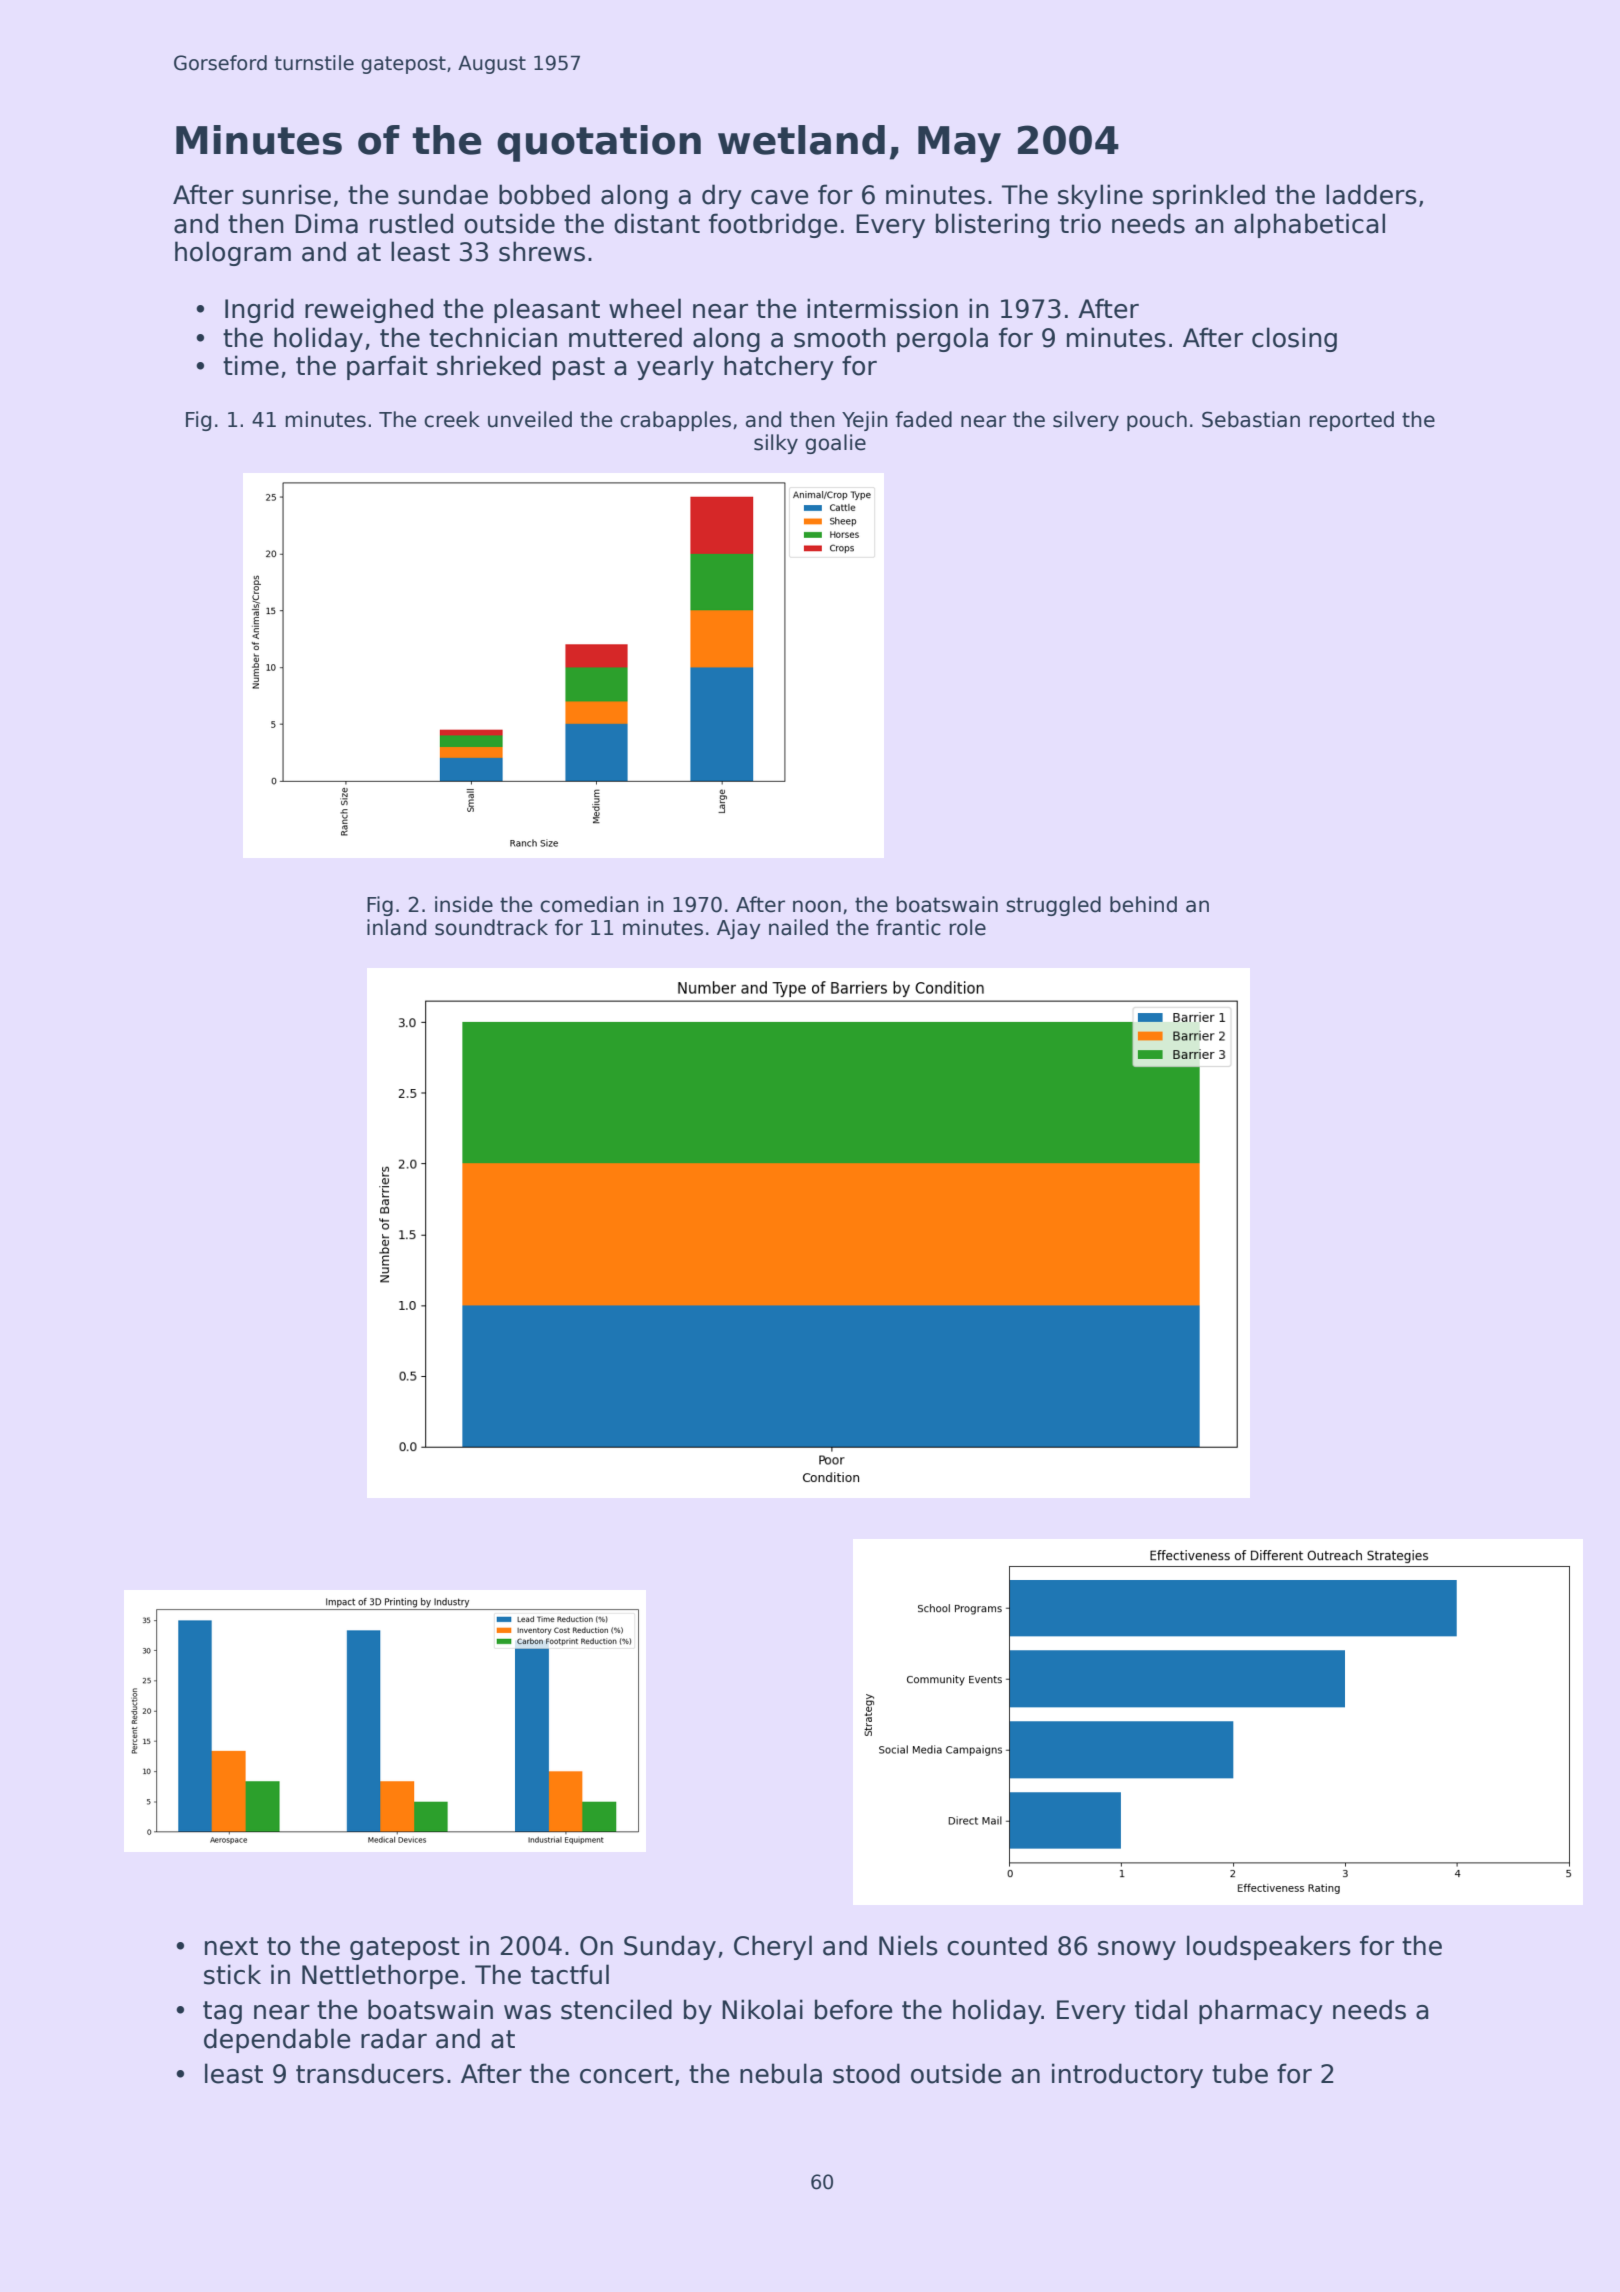  Describe the element at coordinates (286, 194) in the screenshot. I see `sunrise` at that location.
